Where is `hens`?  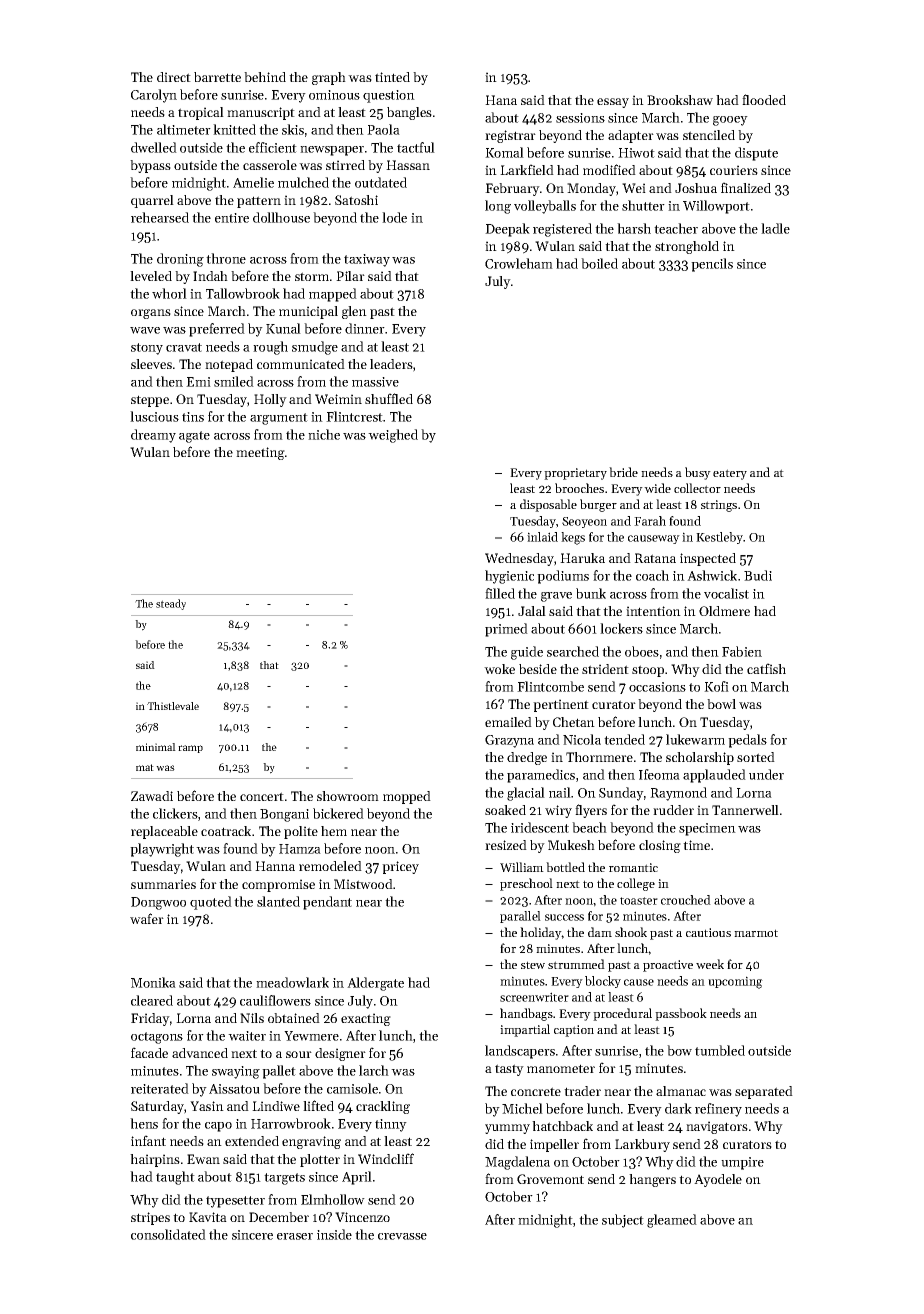 hens is located at coordinates (144, 1123).
